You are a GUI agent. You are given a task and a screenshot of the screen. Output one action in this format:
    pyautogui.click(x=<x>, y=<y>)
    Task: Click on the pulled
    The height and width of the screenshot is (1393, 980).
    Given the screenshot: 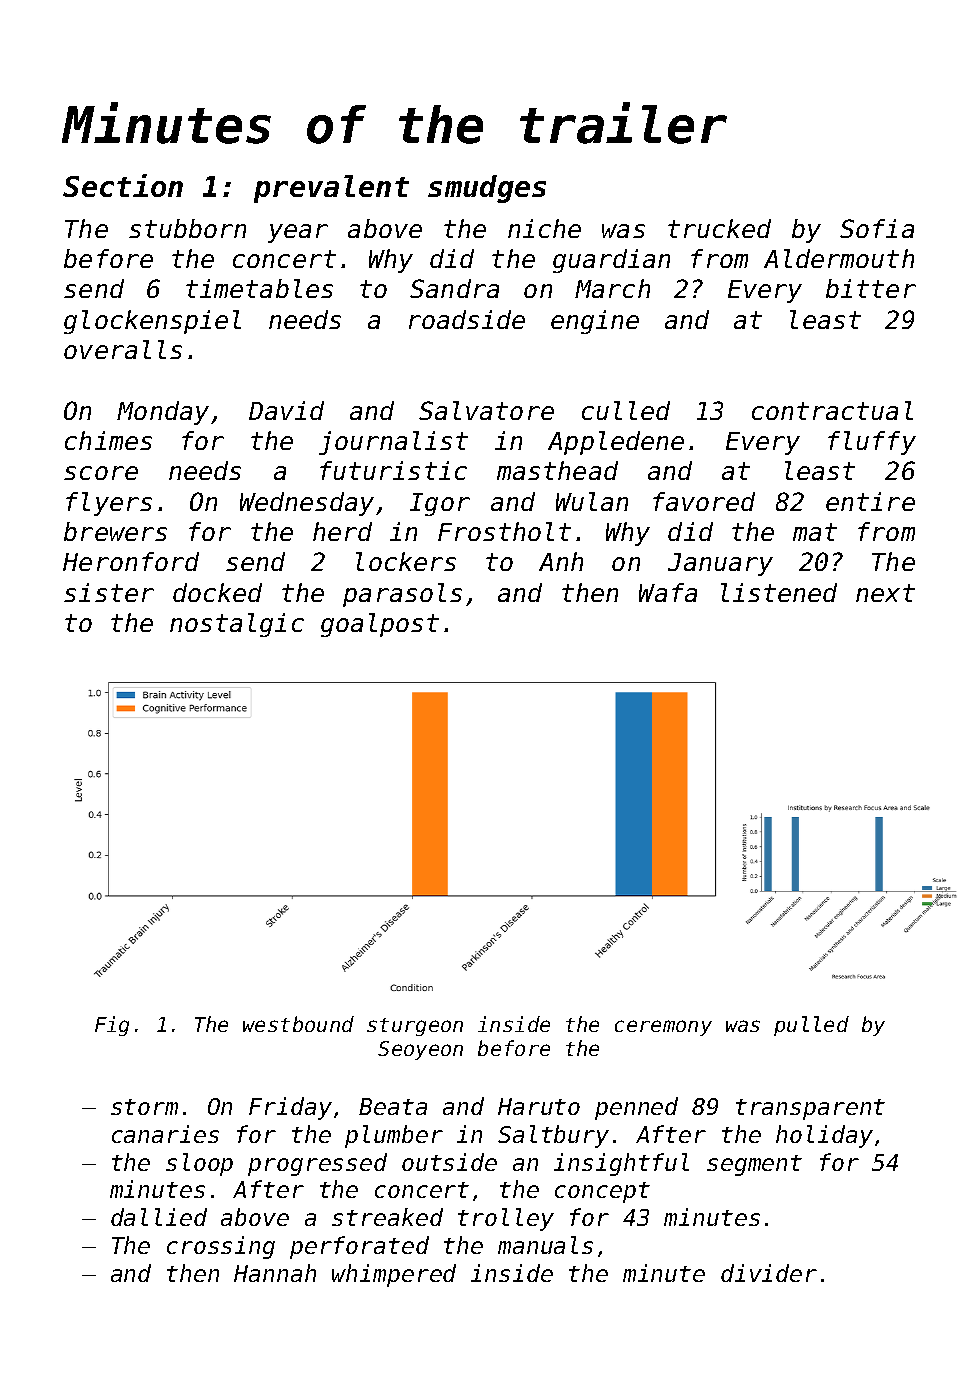 What is the action you would take?
    pyautogui.click(x=811, y=1026)
